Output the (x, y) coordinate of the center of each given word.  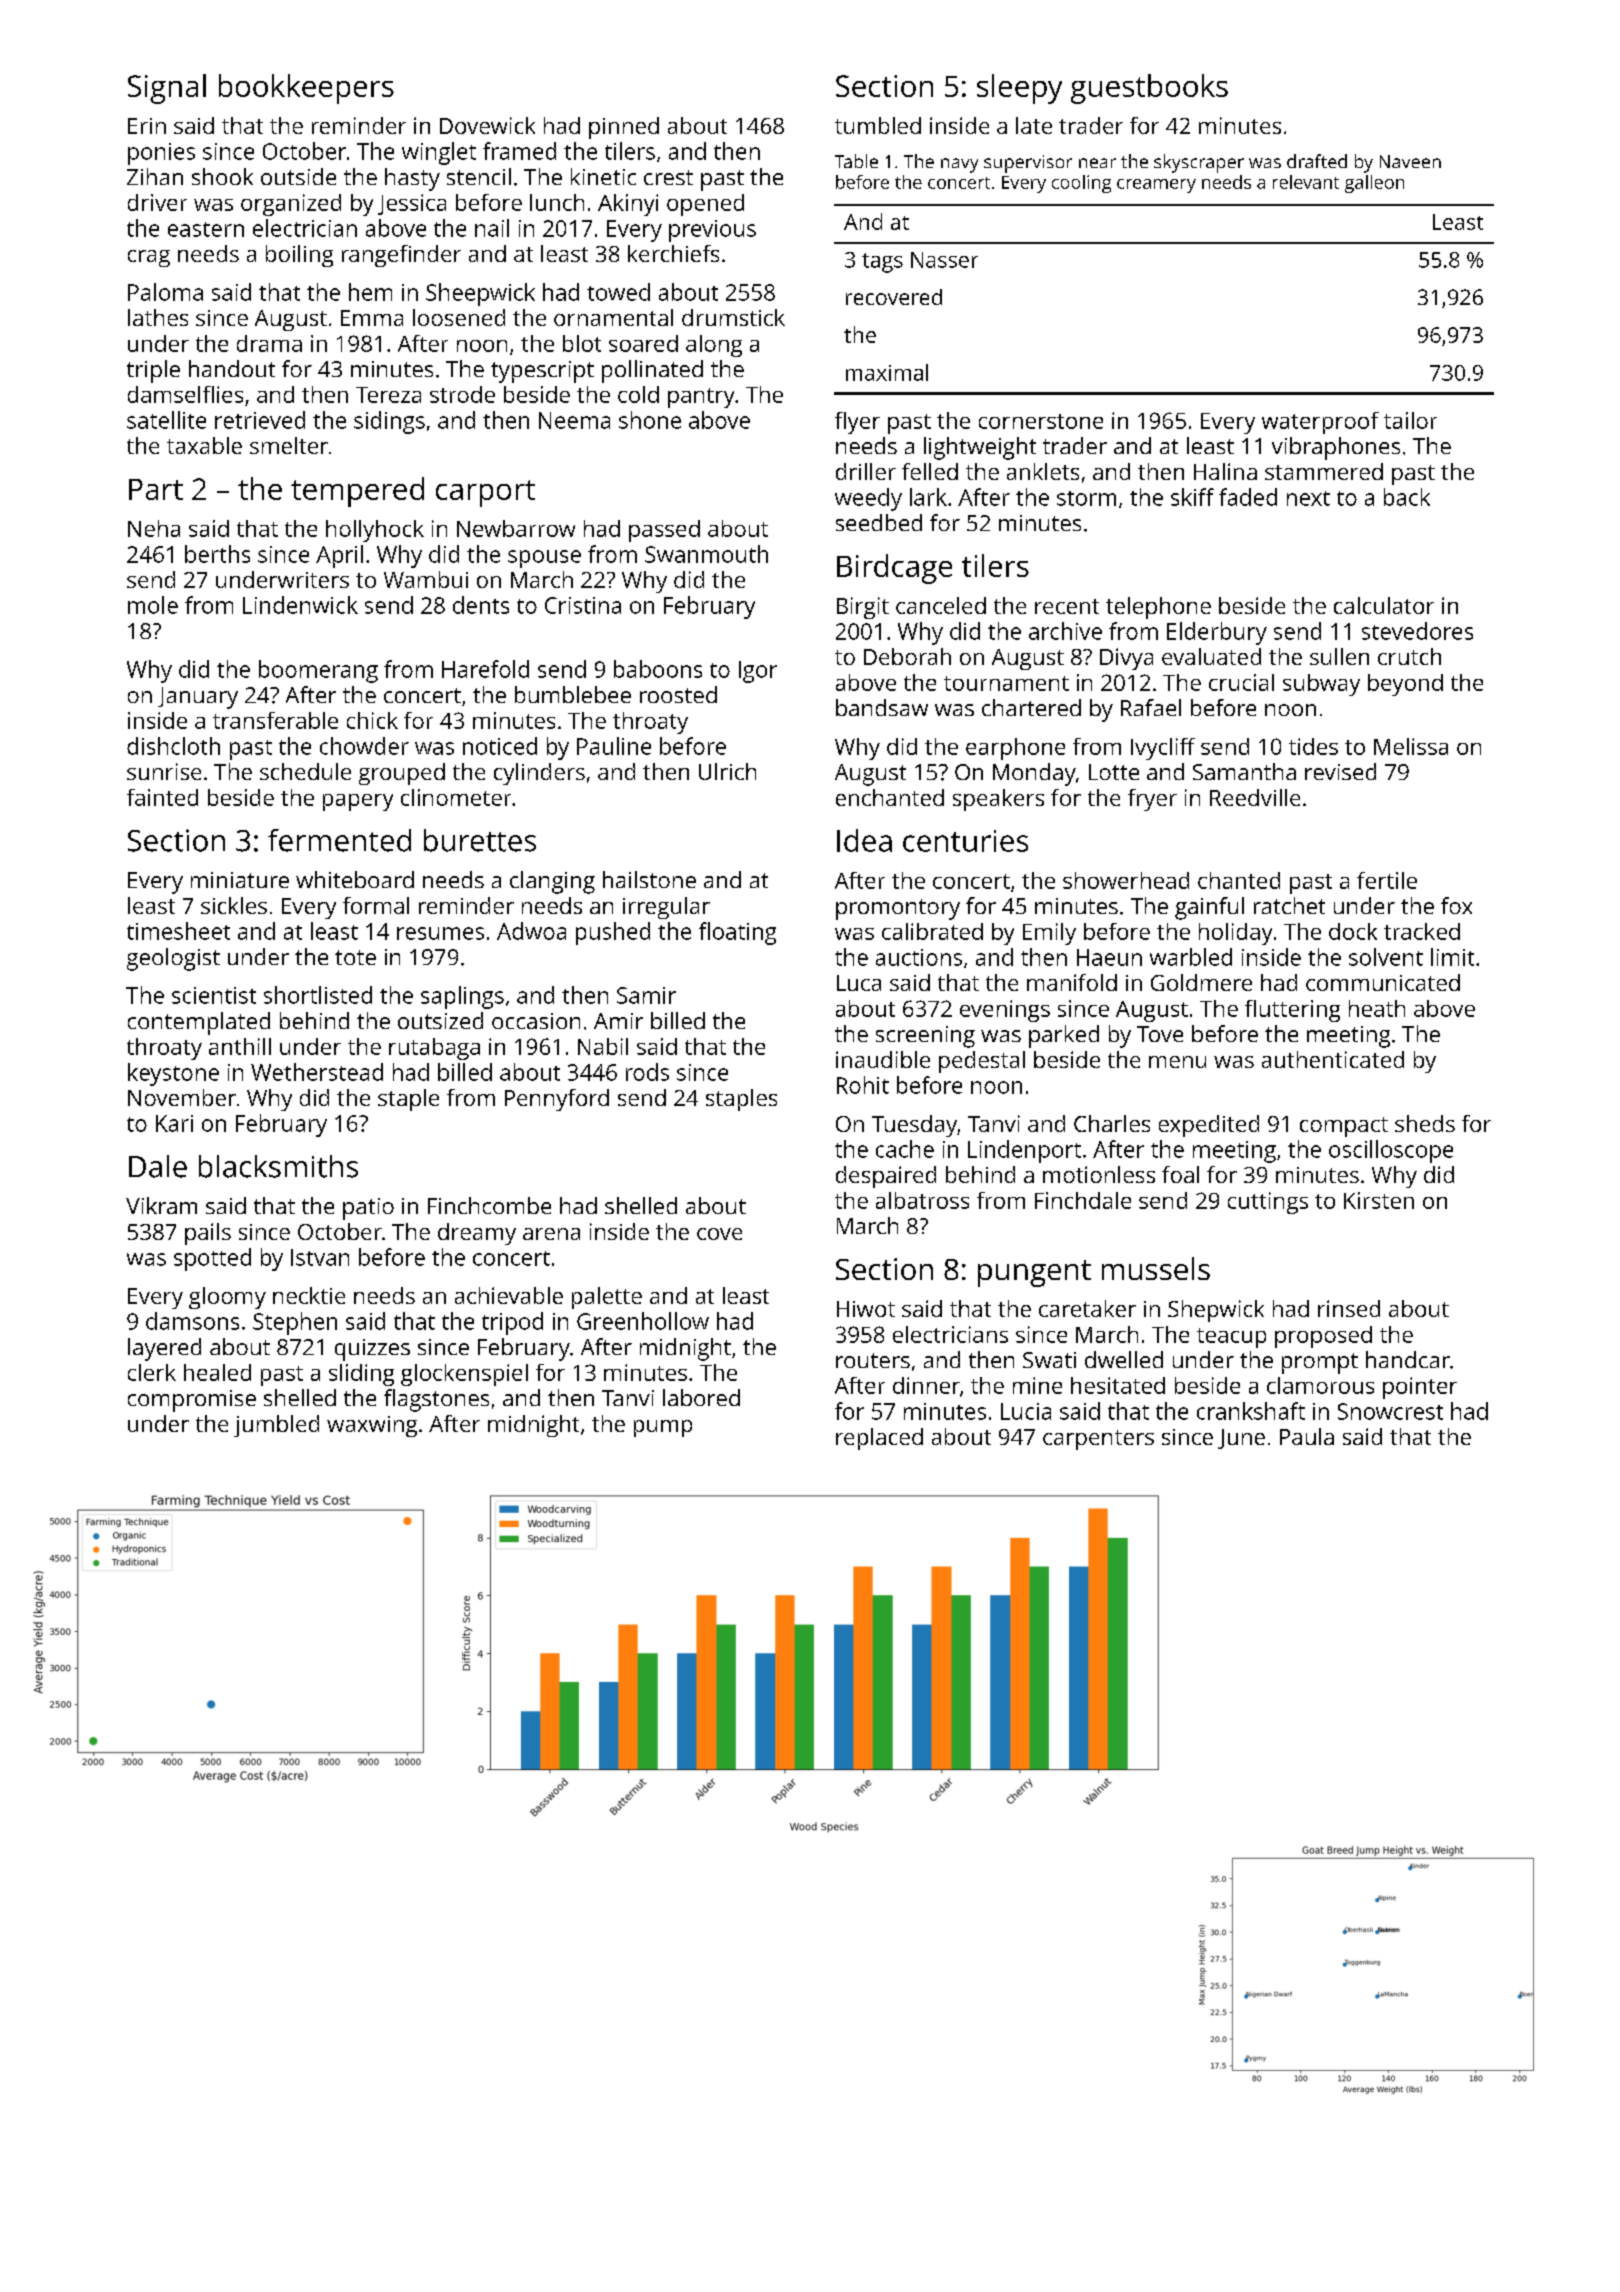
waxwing (372, 1426)
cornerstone (1041, 421)
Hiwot (866, 1309)
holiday (1235, 934)
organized (291, 205)
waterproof (1320, 423)
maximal (887, 372)
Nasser (944, 260)
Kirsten (1379, 1200)
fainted (162, 797)
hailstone (649, 879)
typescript (542, 372)
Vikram (161, 1205)
